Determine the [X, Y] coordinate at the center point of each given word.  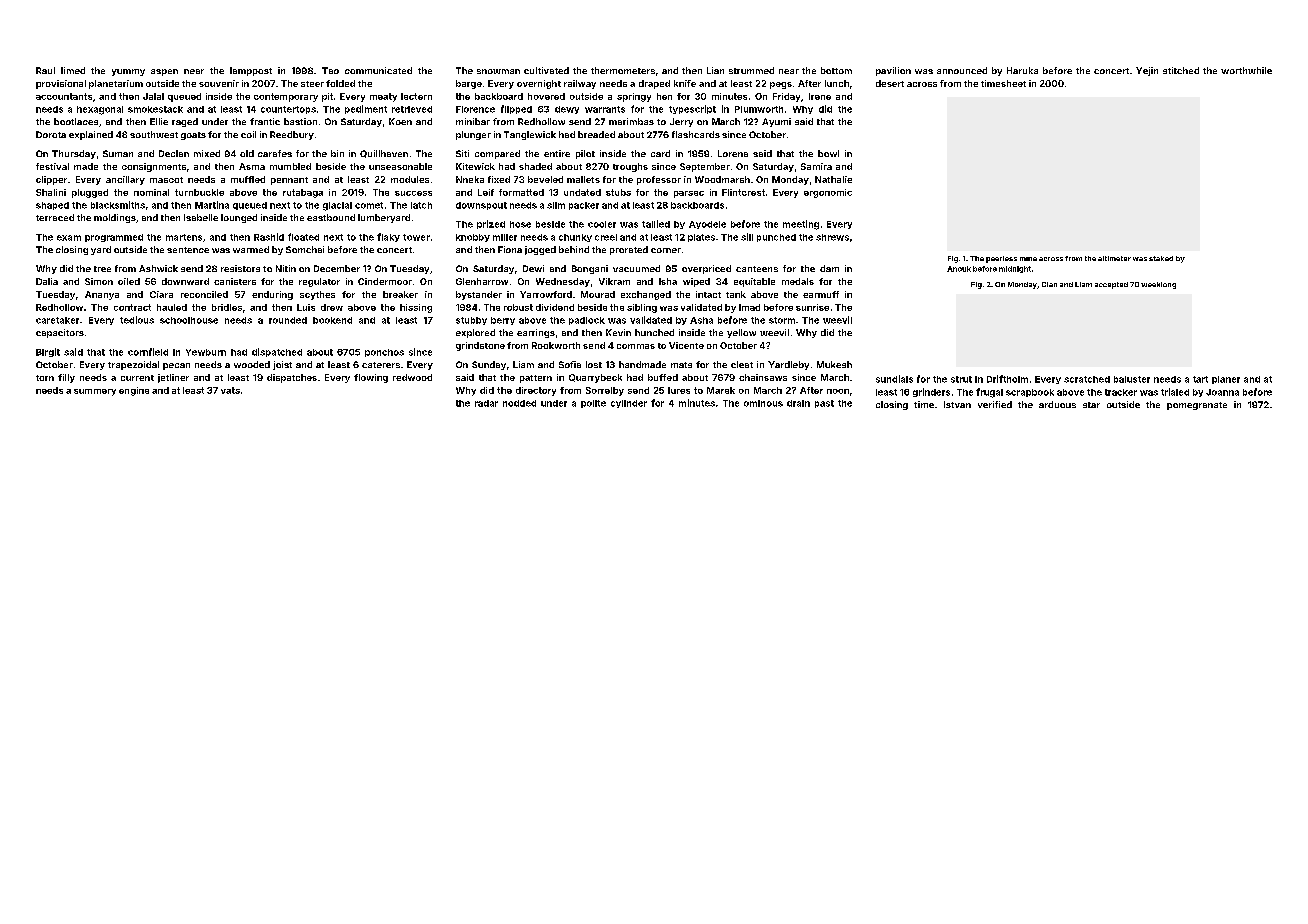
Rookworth [556, 345]
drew [332, 307]
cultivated [546, 70]
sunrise [812, 307]
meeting [801, 225]
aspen [164, 72]
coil [248, 134]
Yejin [1147, 71]
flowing [371, 378]
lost [594, 364]
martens [184, 237]
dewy [567, 110]
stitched [1181, 70]
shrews [832, 237]
